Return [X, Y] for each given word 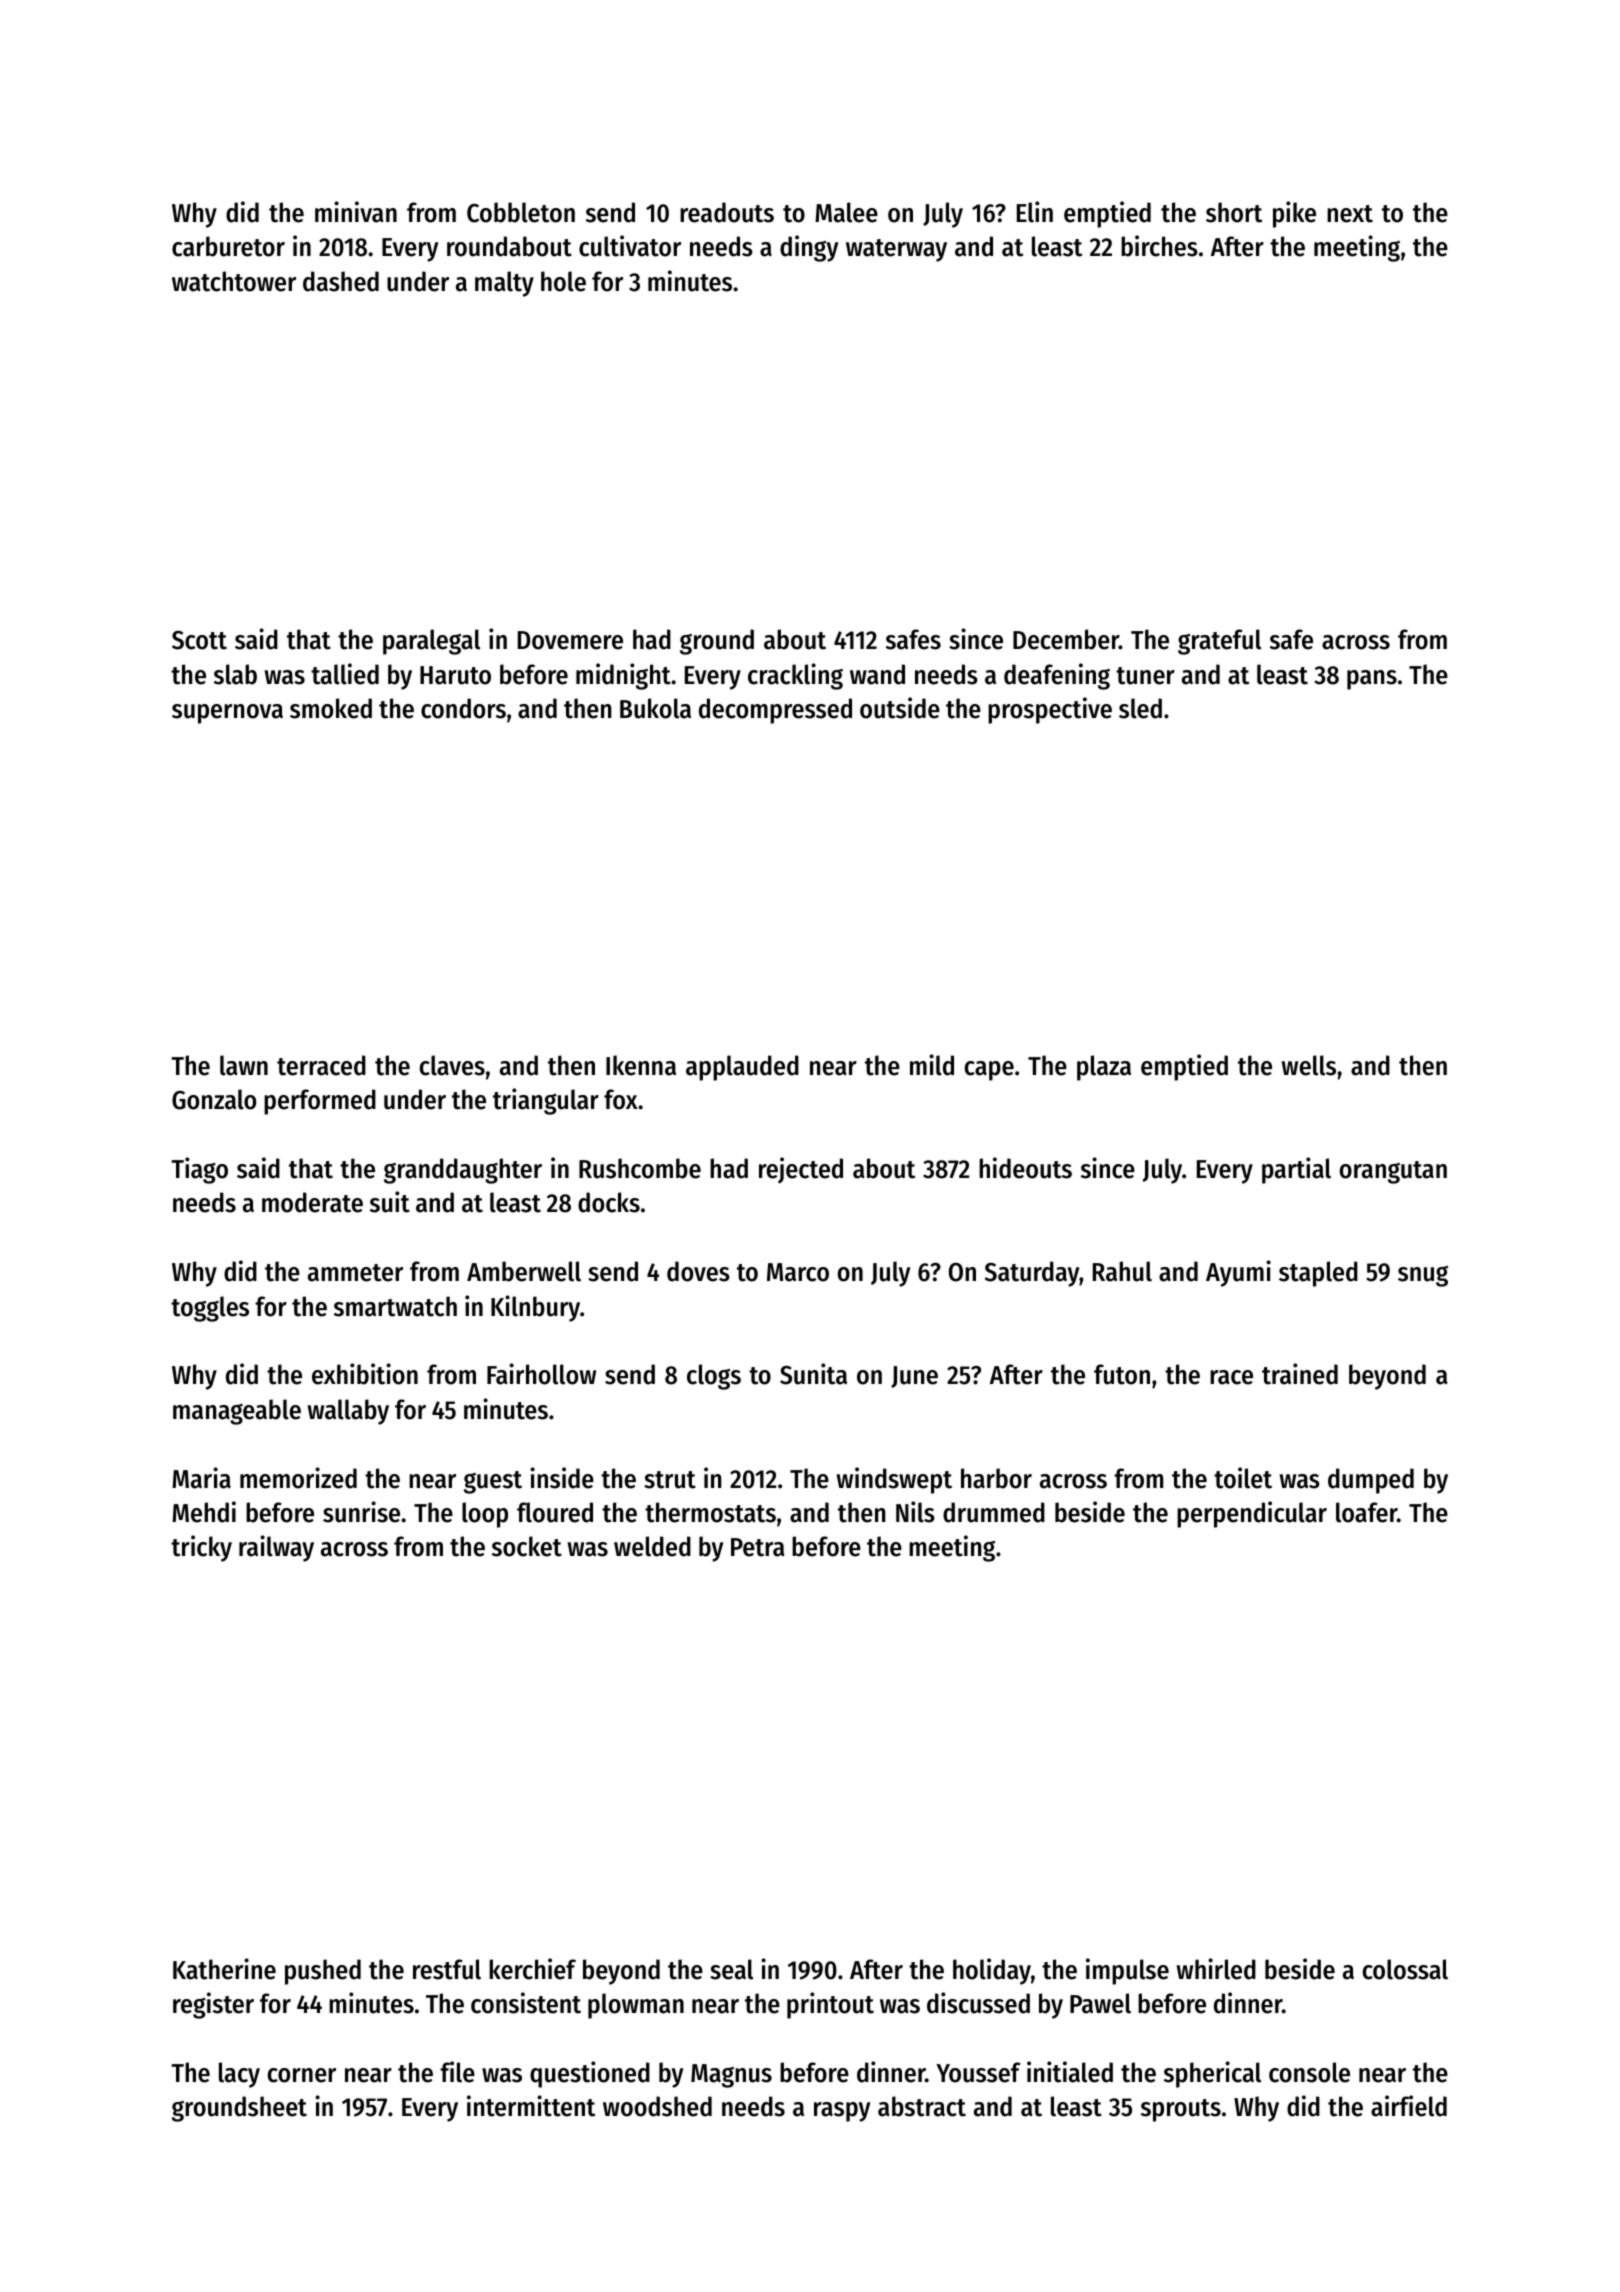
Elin [1035, 212]
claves [452, 1065]
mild [932, 1065]
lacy [239, 2075]
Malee [846, 212]
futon [1122, 1374]
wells [1308, 1065]
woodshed [657, 2106]
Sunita [813, 1374]
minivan [356, 212]
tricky [201, 1548]
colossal [1405, 1969]
